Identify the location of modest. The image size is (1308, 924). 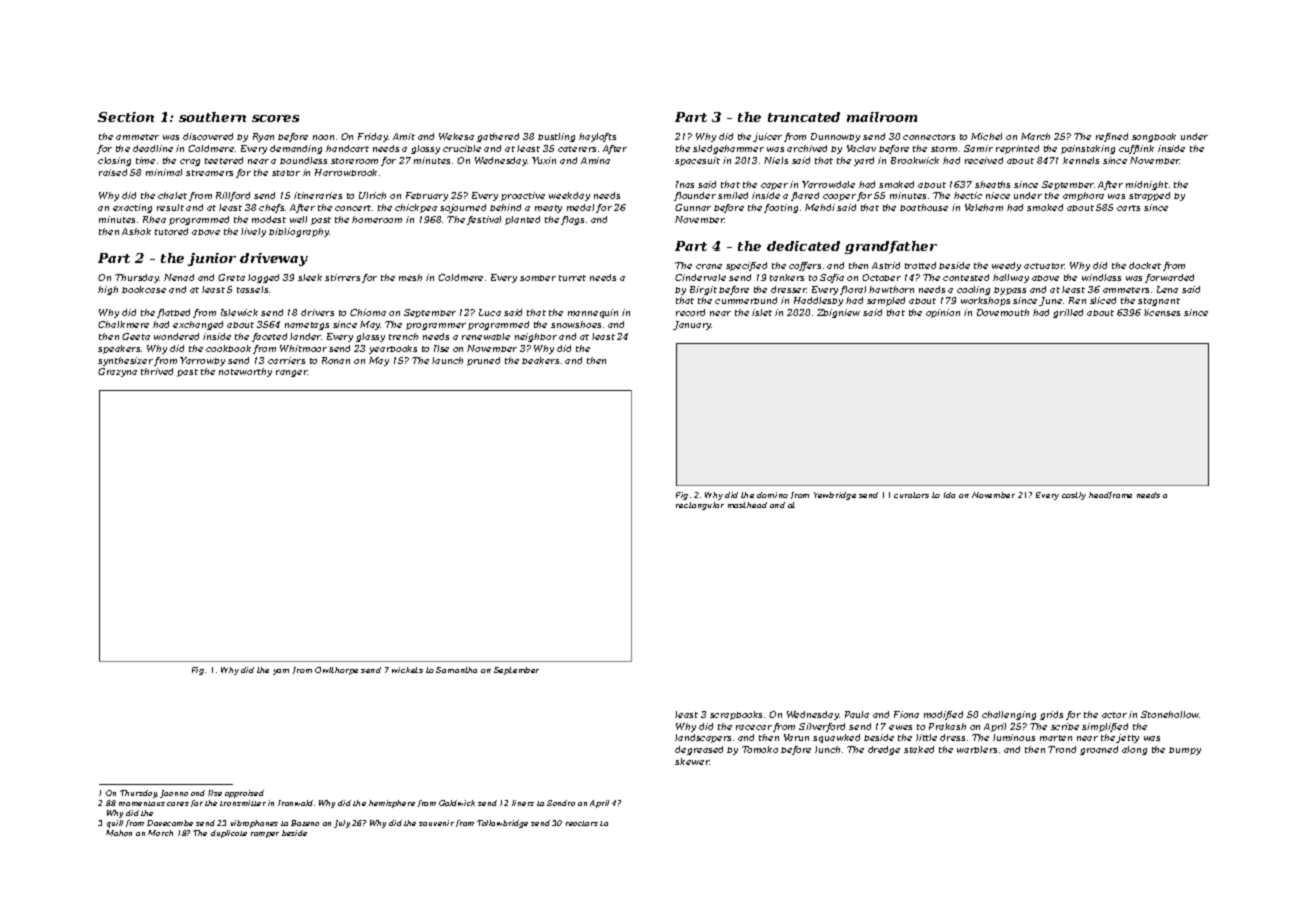
(269, 219).
